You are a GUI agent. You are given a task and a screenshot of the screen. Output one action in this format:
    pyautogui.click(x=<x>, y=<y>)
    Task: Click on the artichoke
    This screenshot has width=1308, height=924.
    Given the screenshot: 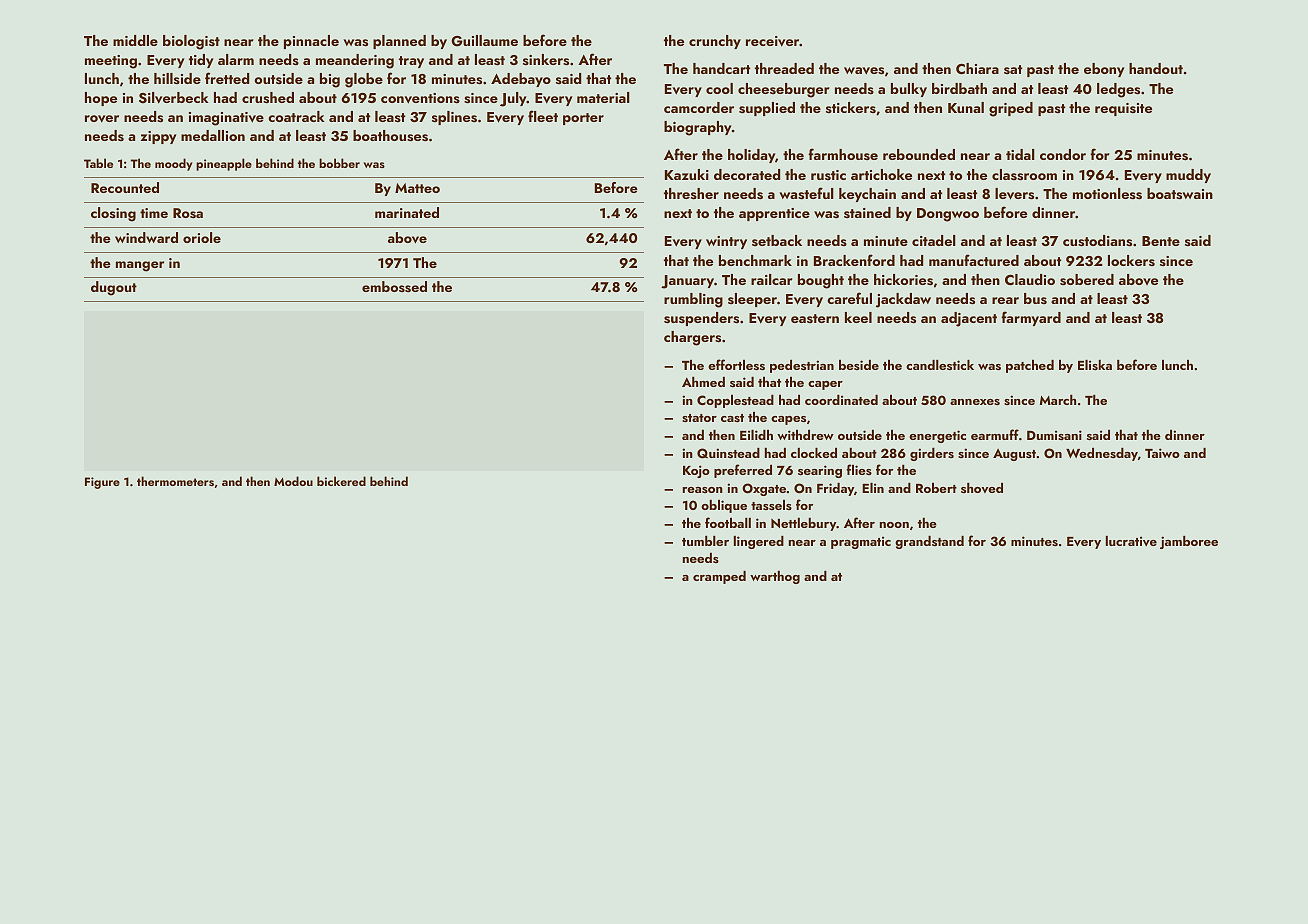 What is the action you would take?
    pyautogui.click(x=881, y=174)
